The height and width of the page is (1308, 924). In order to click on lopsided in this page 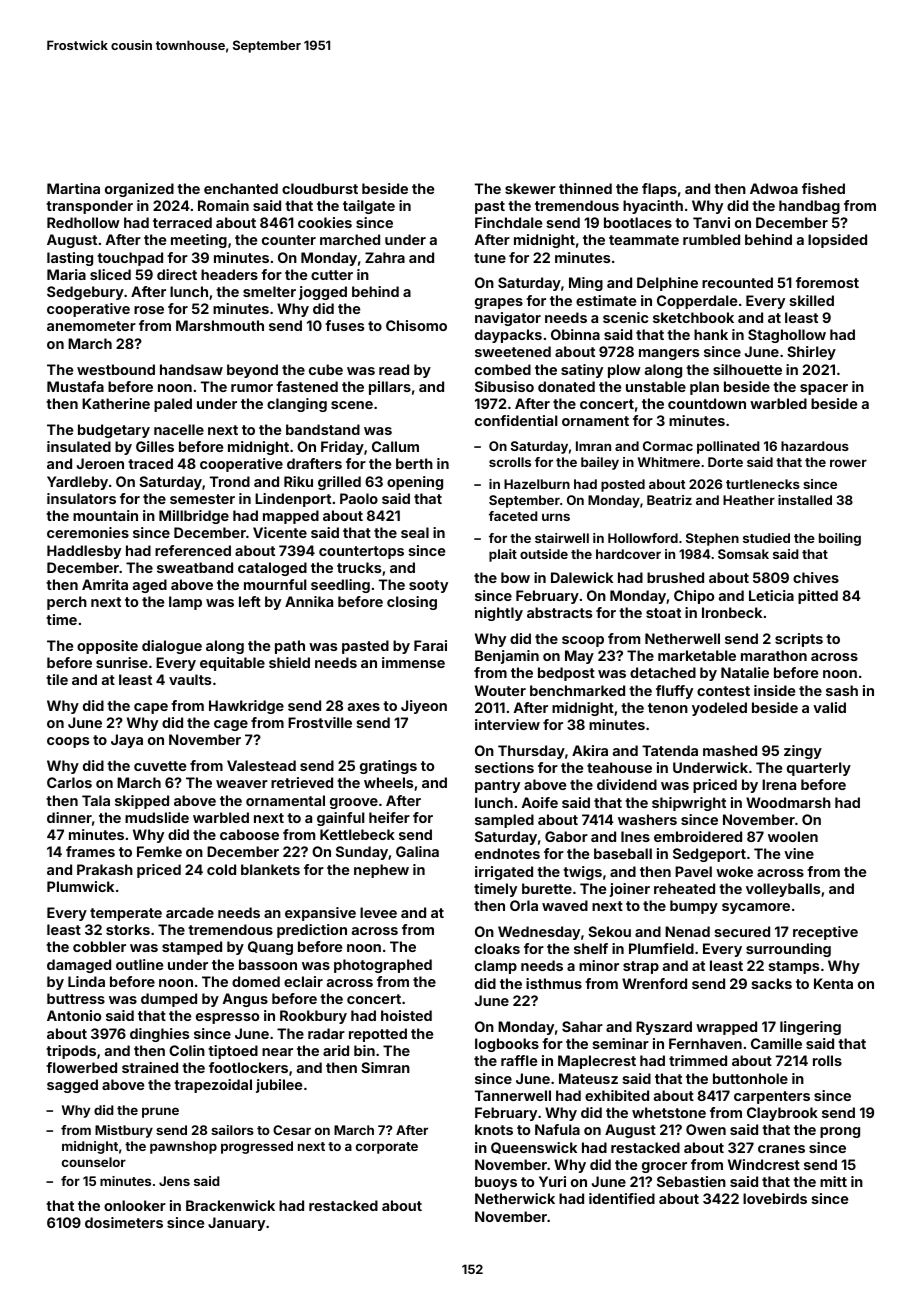, I will do `click(837, 241)`.
